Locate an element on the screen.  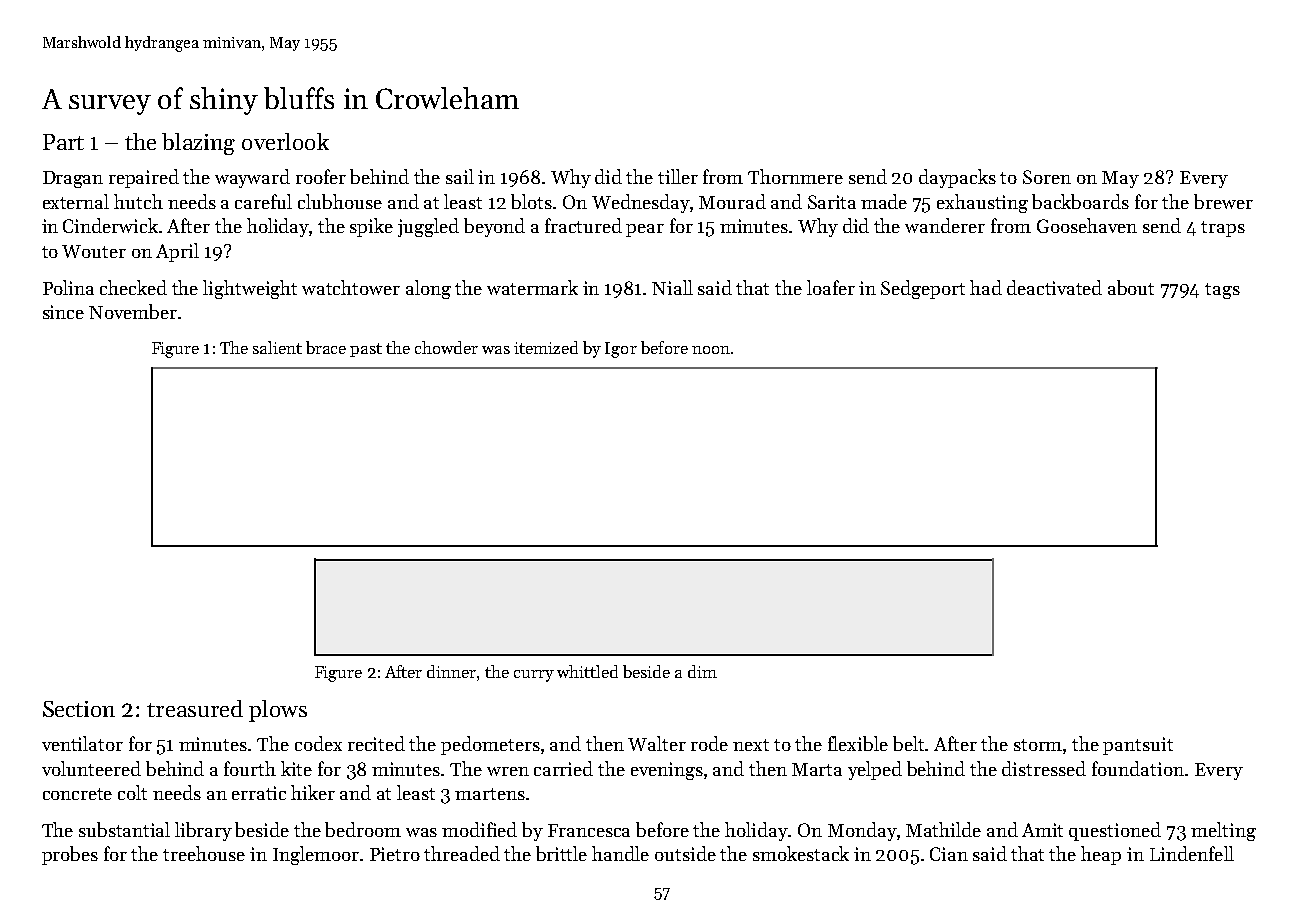
Section is located at coordinates (79, 709).
